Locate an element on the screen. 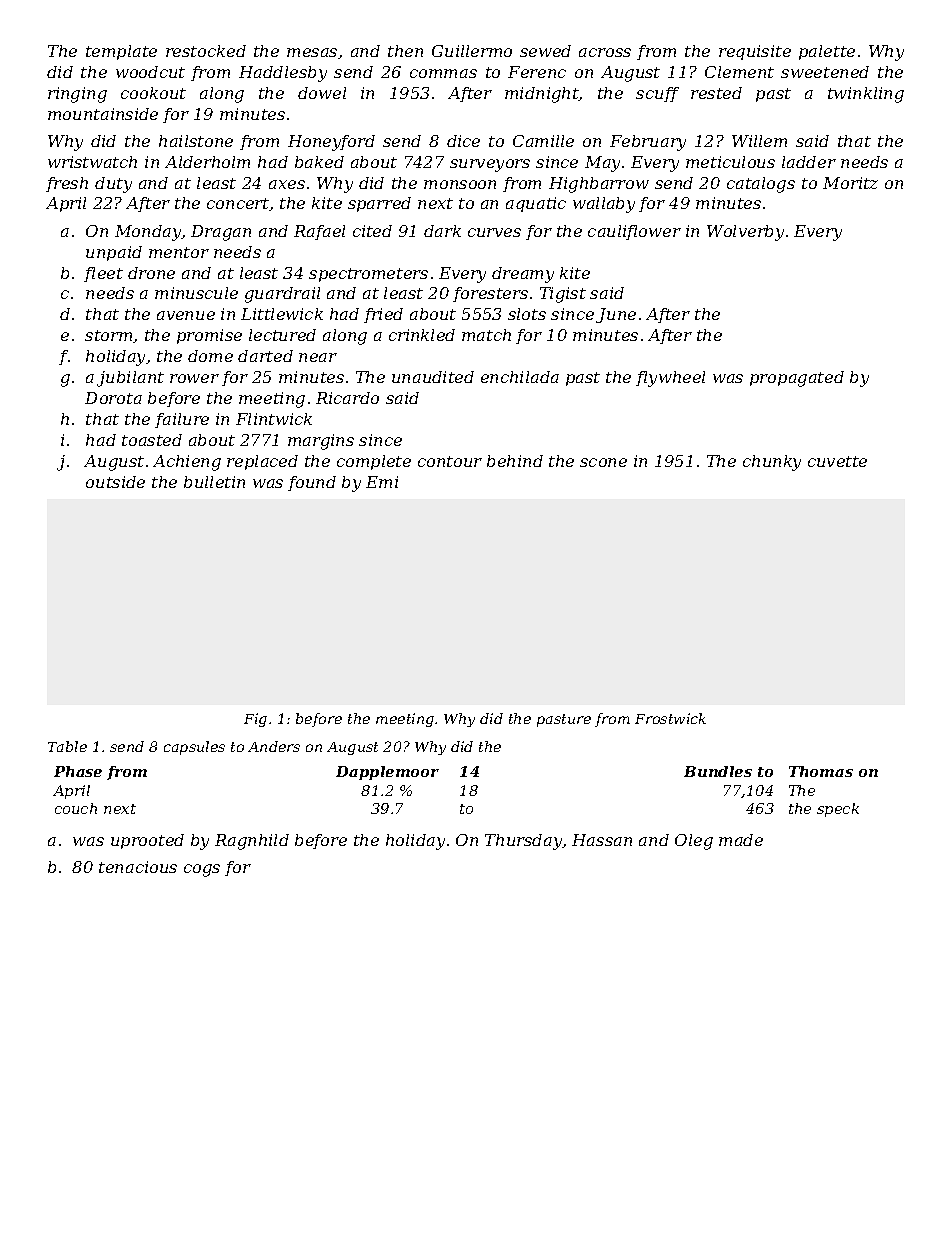 The image size is (952, 1233). Fig is located at coordinates (255, 720).
